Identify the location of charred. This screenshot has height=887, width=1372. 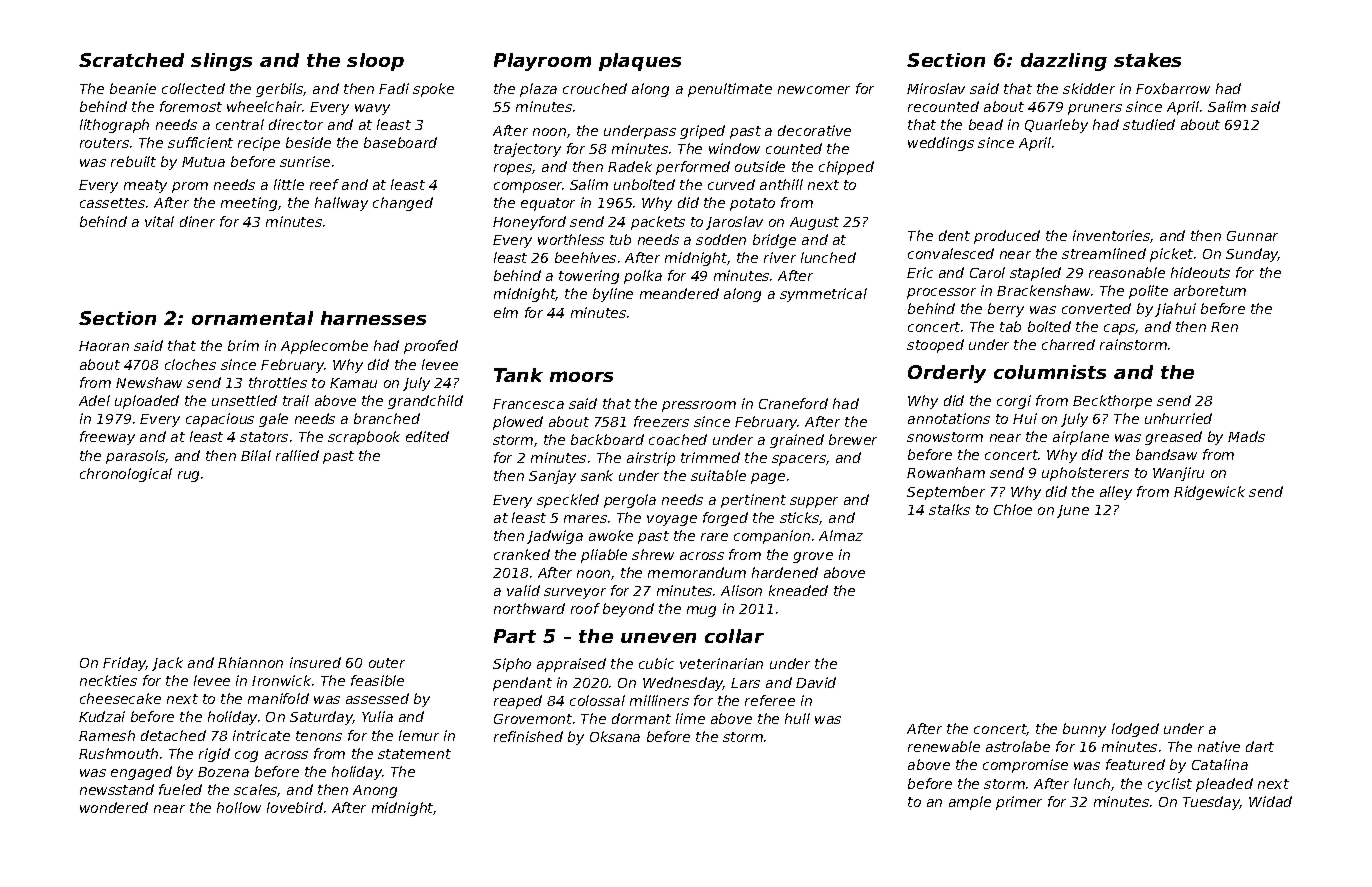
(1068, 344).
